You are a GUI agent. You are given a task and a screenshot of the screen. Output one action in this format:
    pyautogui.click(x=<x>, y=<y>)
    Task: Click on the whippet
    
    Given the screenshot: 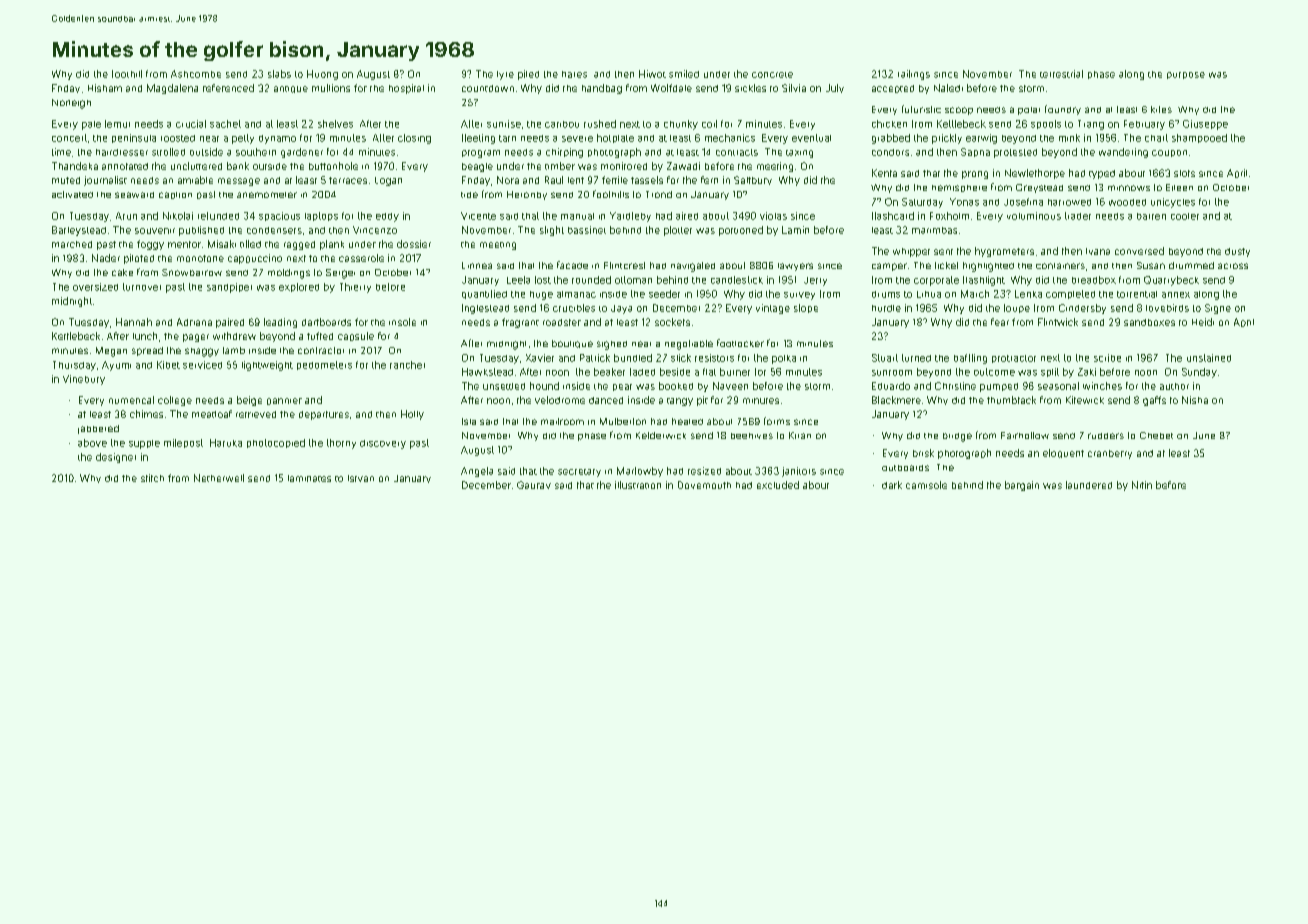 What is the action you would take?
    pyautogui.click(x=911, y=252)
